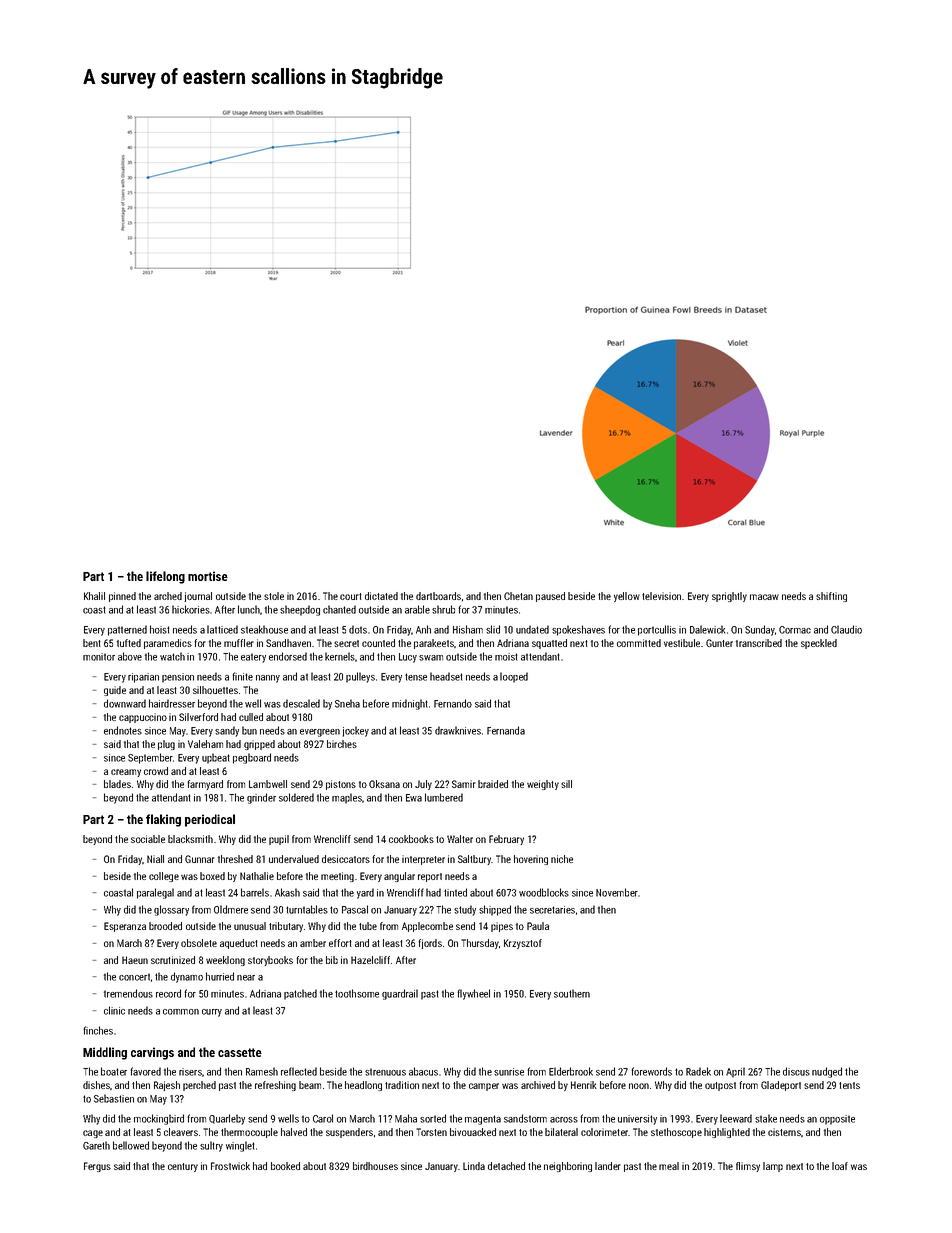 This document has height=1233, width=952. I want to click on committed, so click(639, 643).
